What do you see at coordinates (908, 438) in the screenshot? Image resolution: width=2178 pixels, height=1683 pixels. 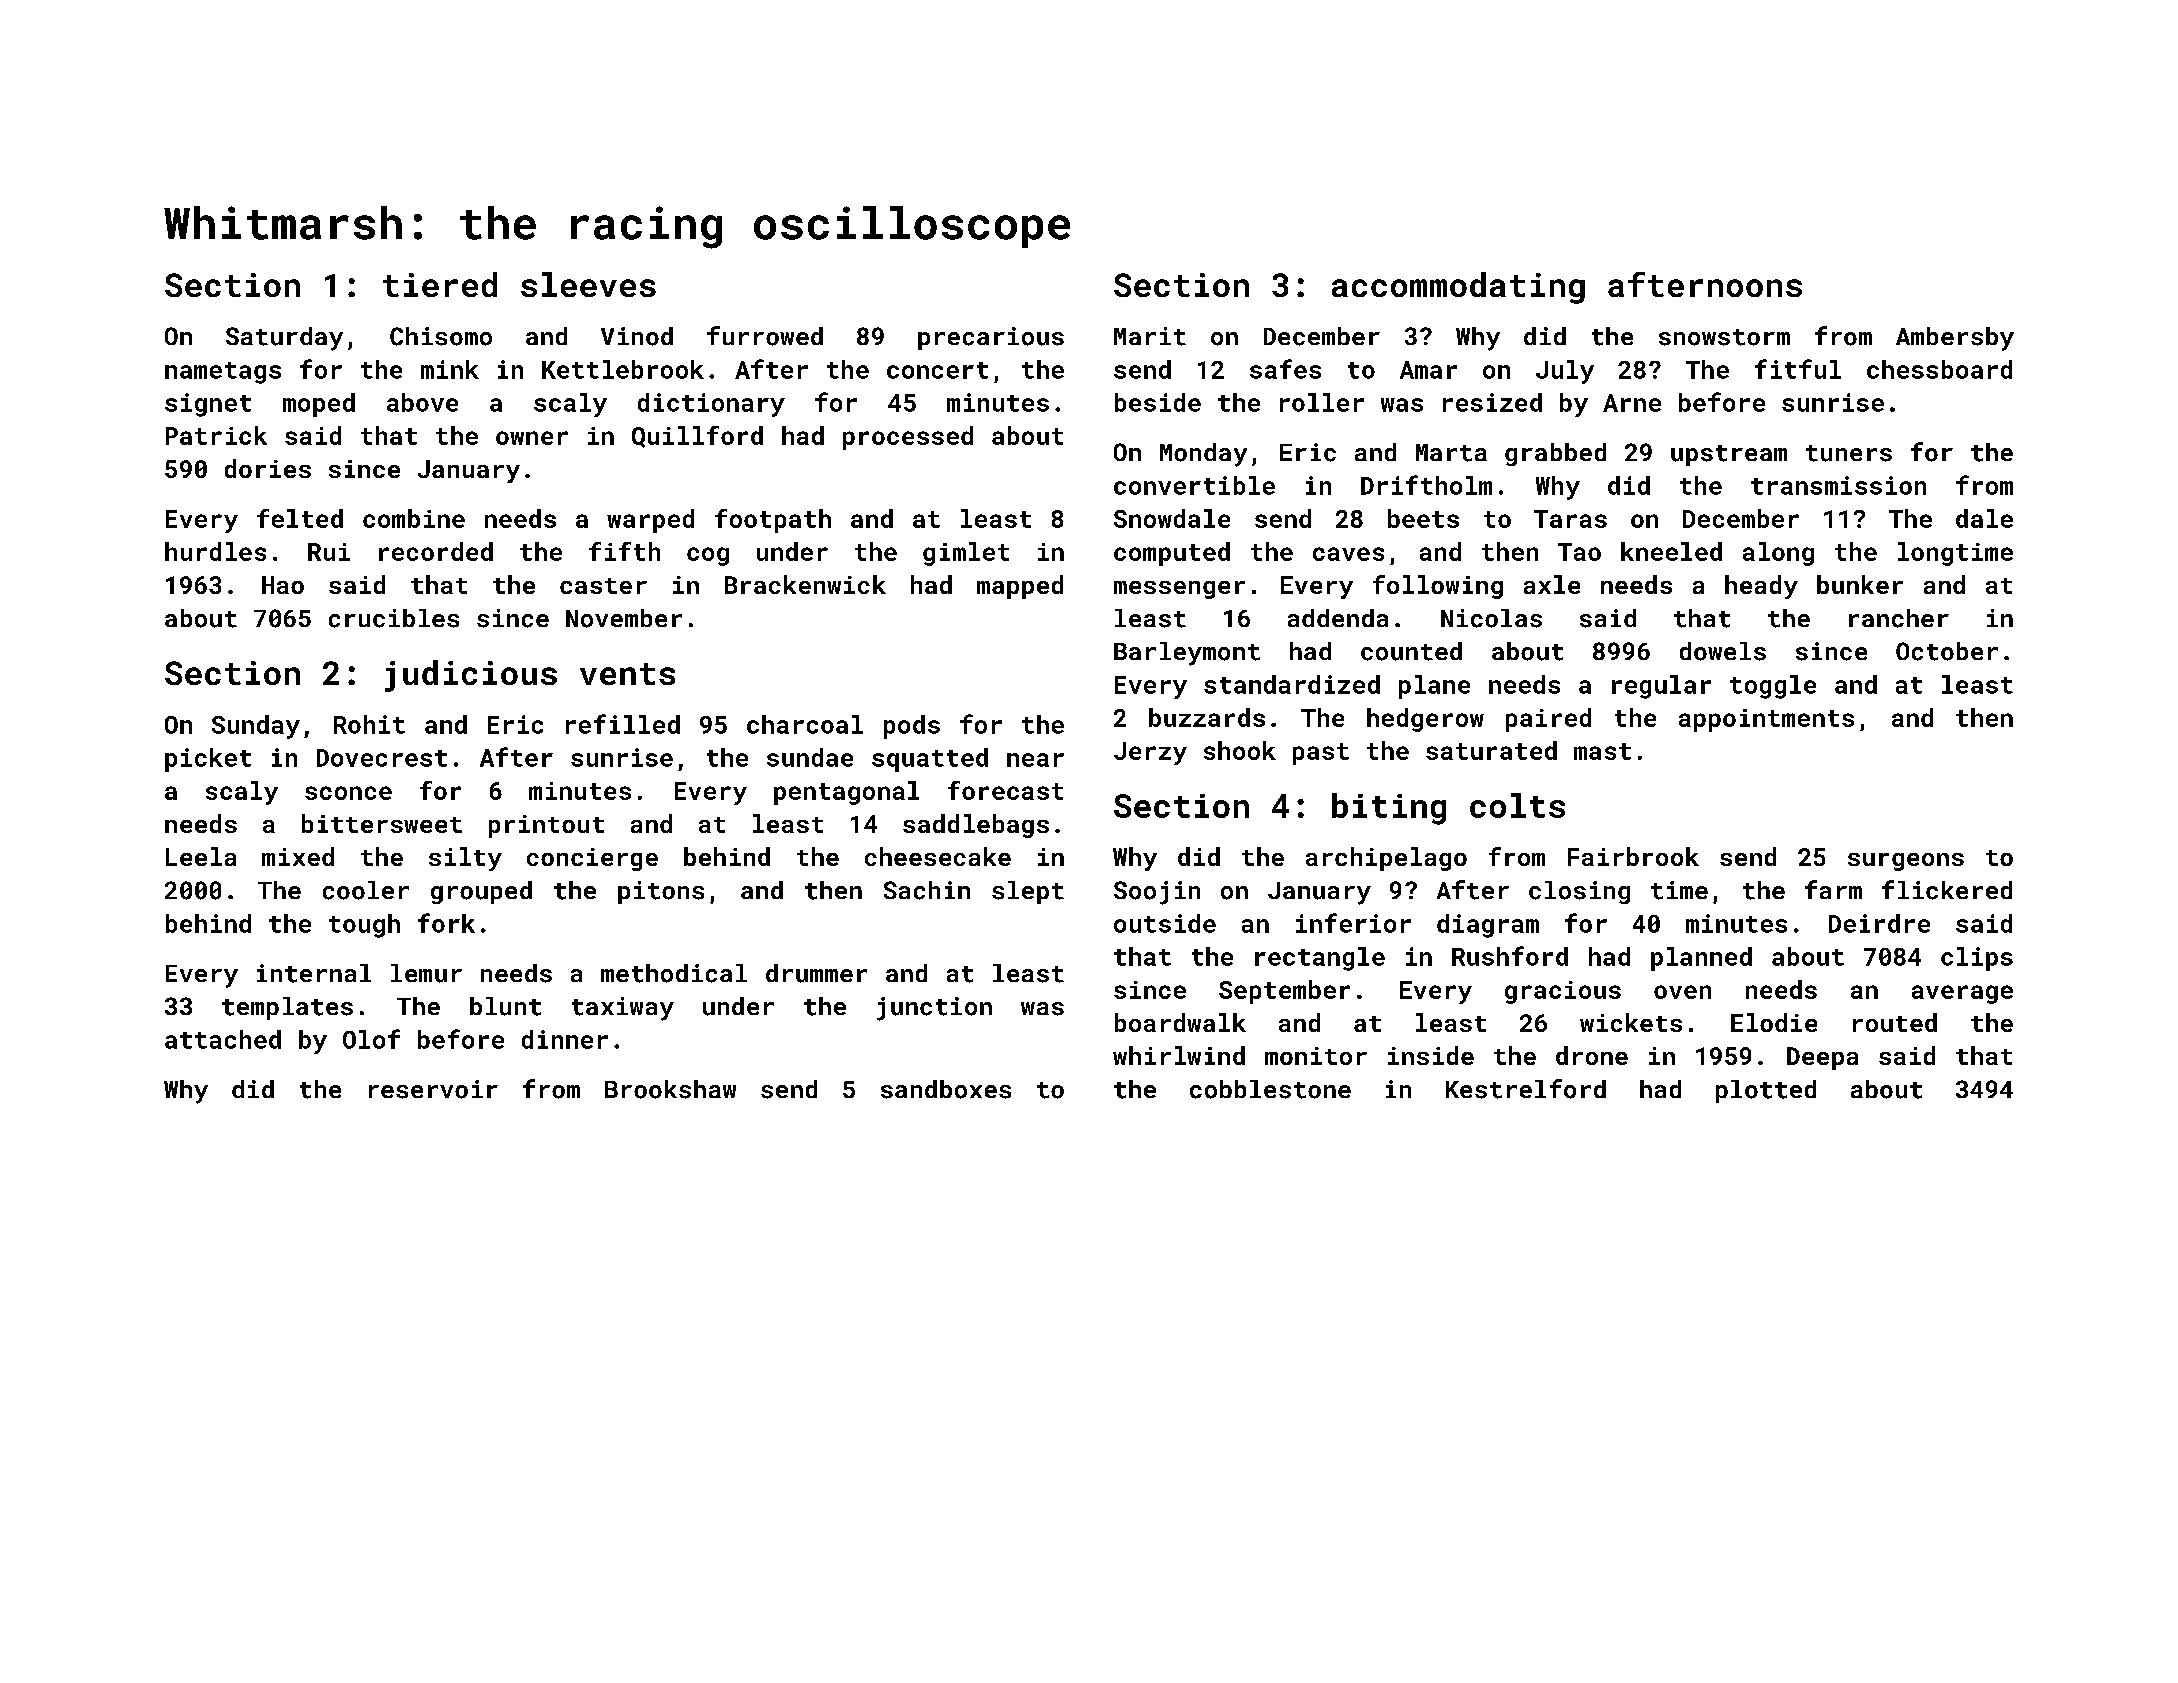 I see `processed` at bounding box center [908, 438].
